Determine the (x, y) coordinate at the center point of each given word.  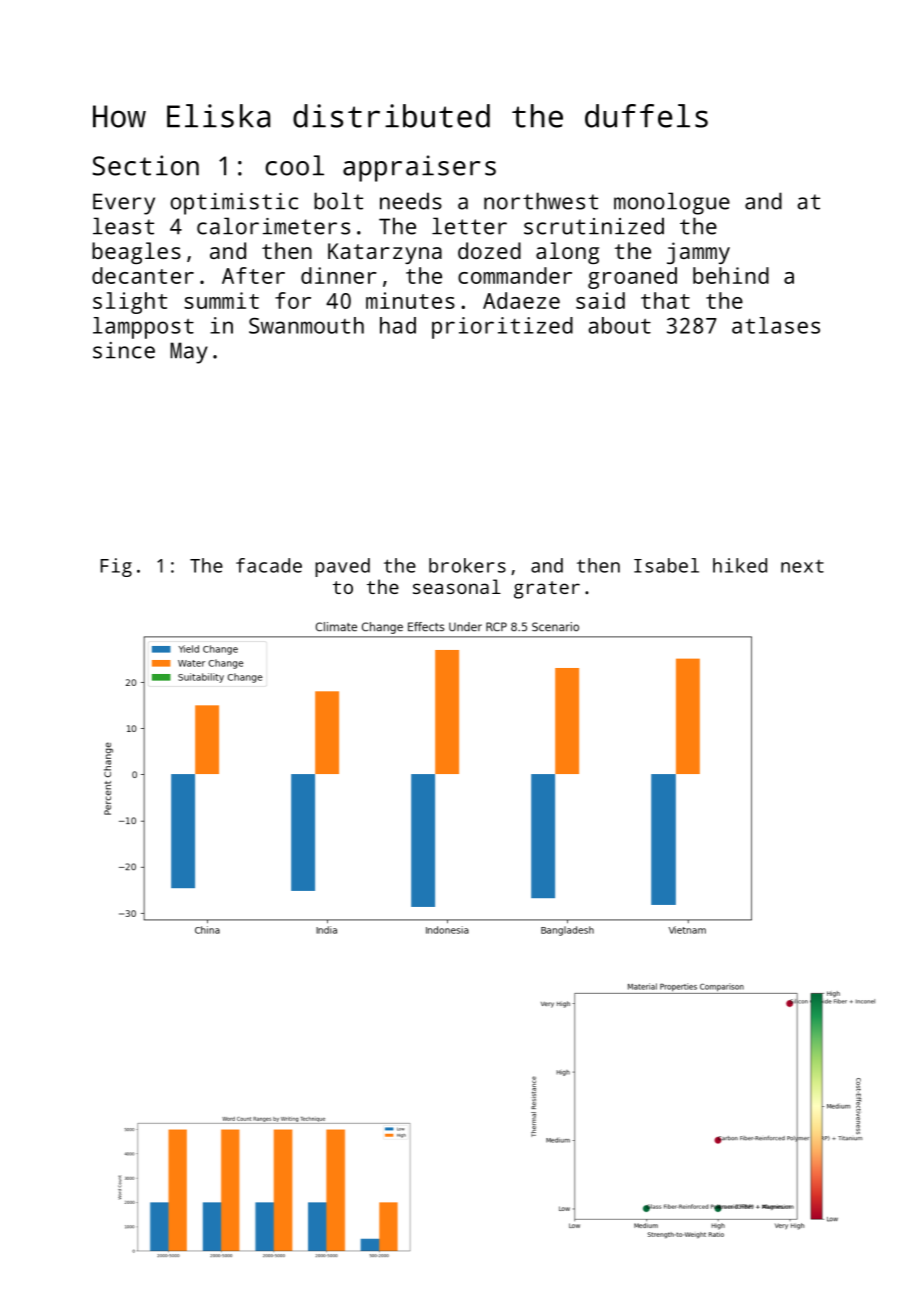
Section (146, 165)
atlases (776, 325)
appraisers (419, 168)
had (398, 325)
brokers (467, 565)
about (619, 325)
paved (342, 567)
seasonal (457, 586)
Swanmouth (306, 325)
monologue (672, 203)
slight (130, 303)
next (802, 566)
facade (269, 565)
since (124, 350)
